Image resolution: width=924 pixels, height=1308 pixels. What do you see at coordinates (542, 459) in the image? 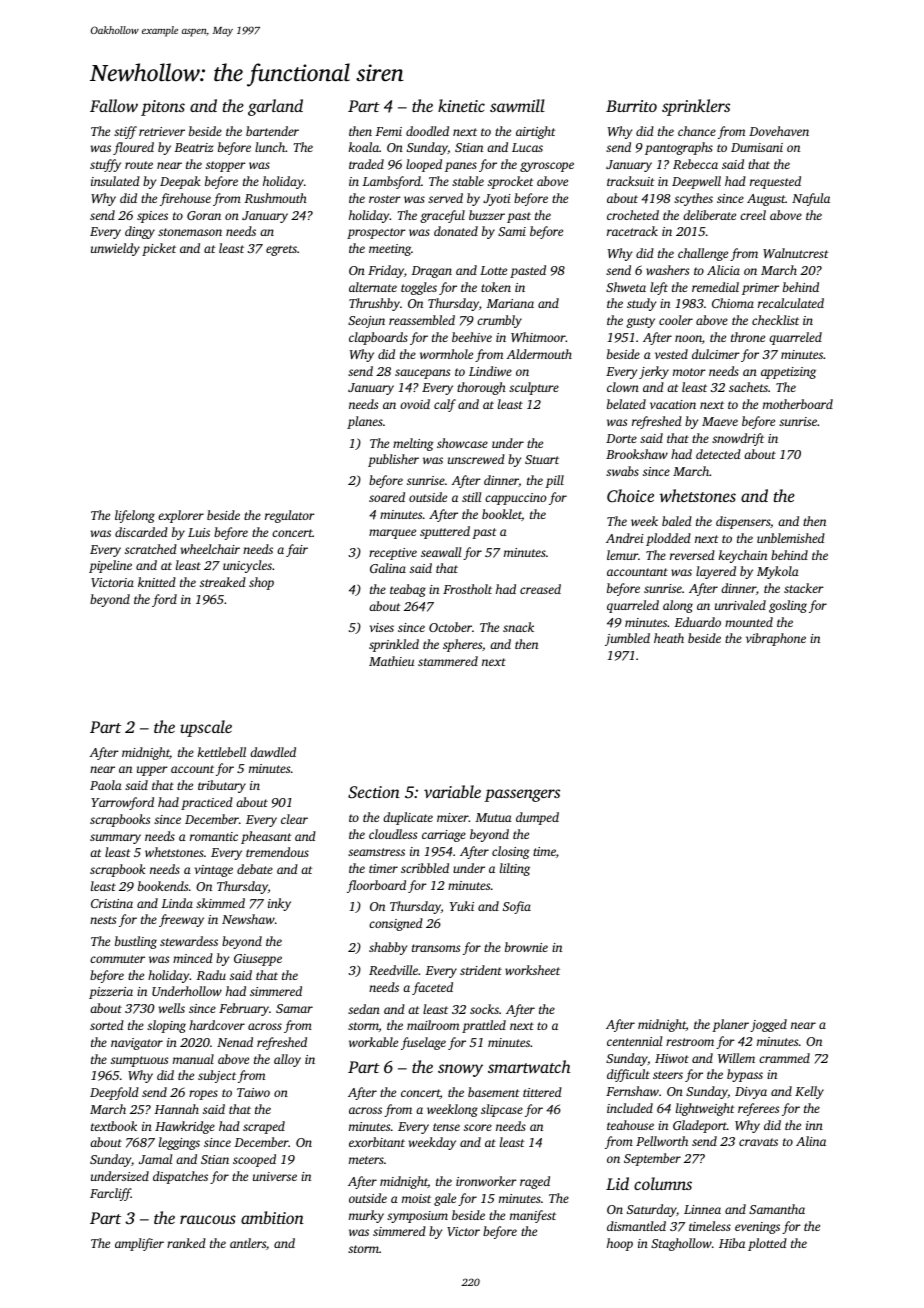
I see `Stuart` at bounding box center [542, 459].
